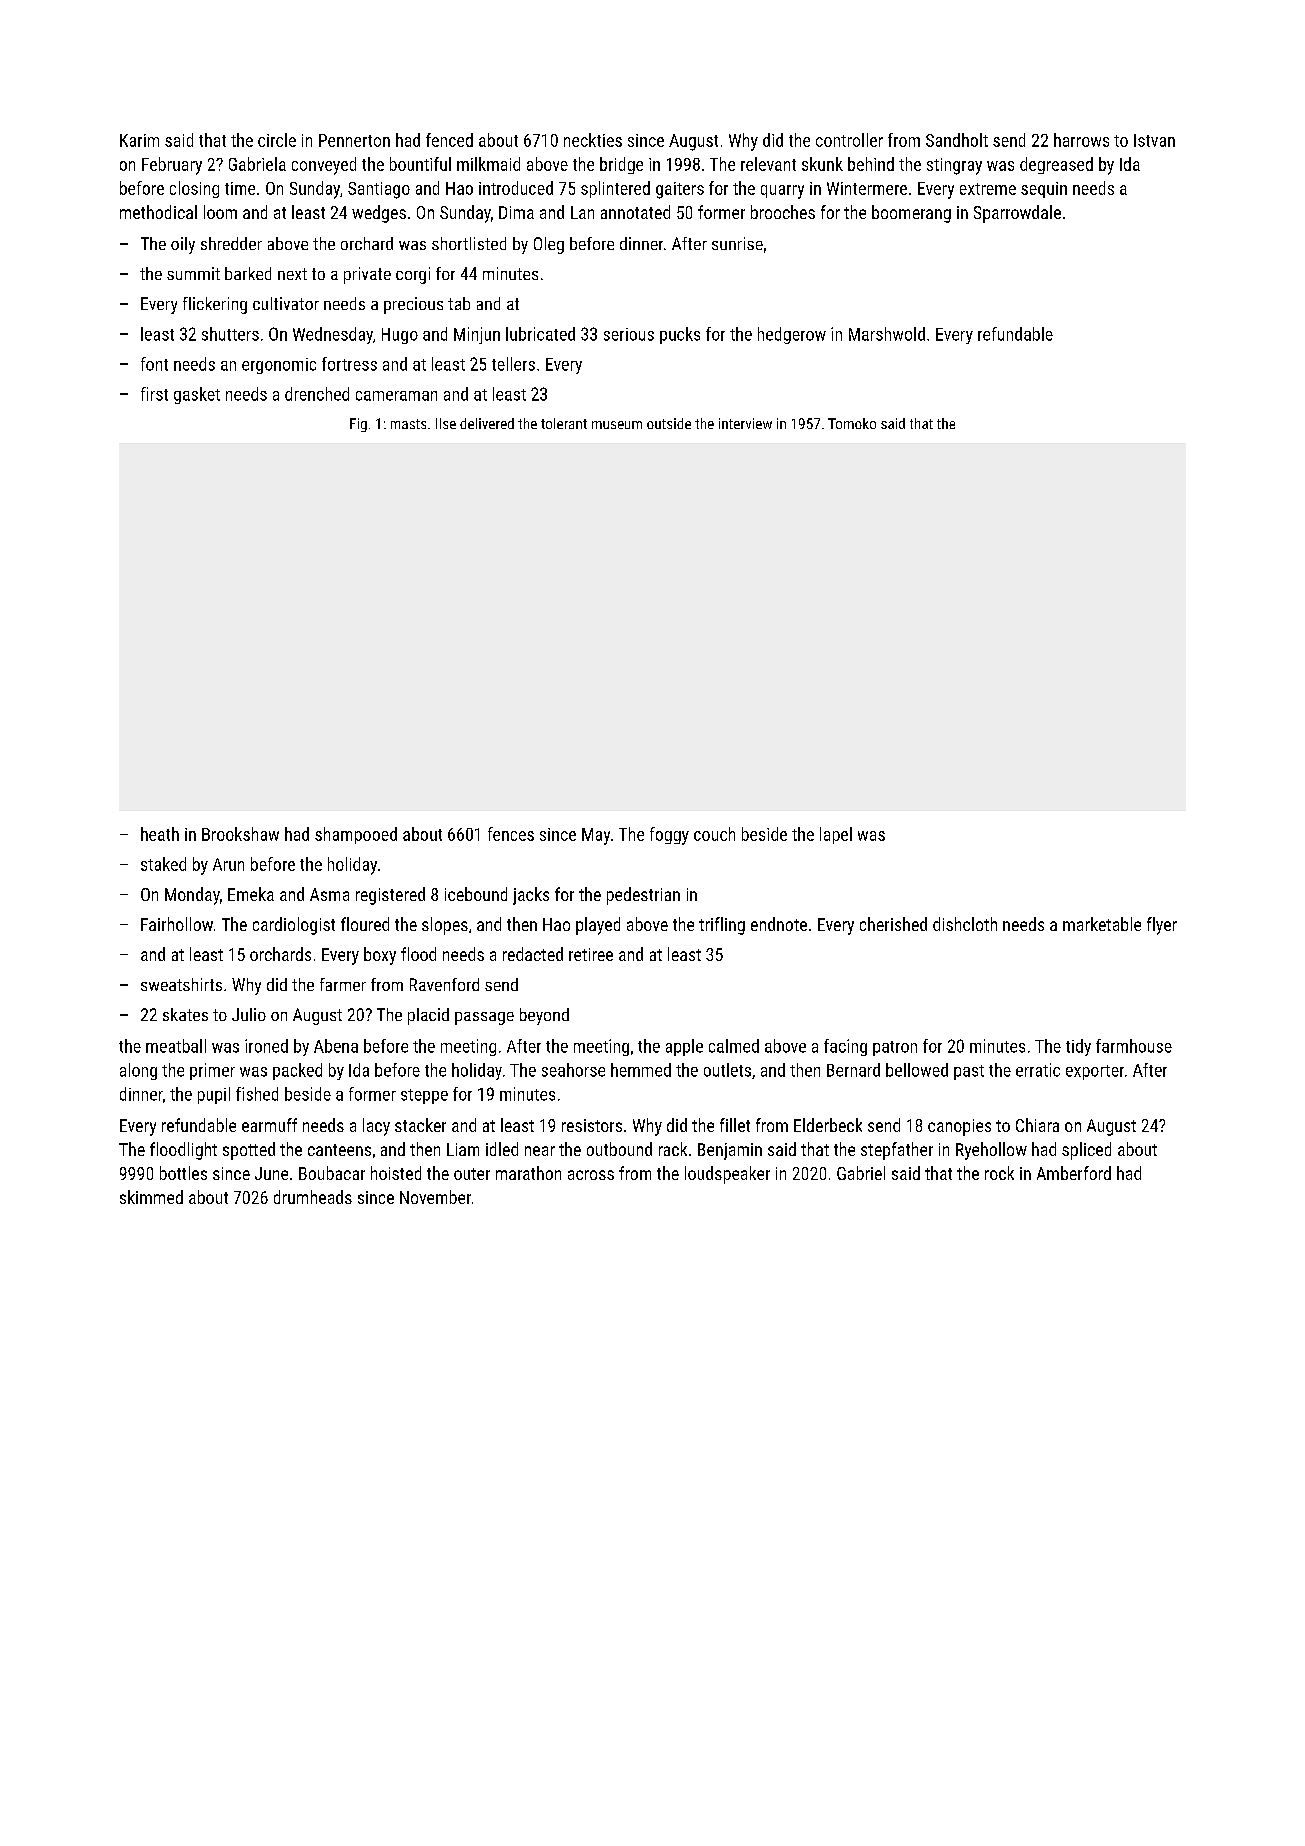 The width and height of the document is (1305, 1846). What do you see at coordinates (1081, 140) in the document?
I see `harrows` at bounding box center [1081, 140].
